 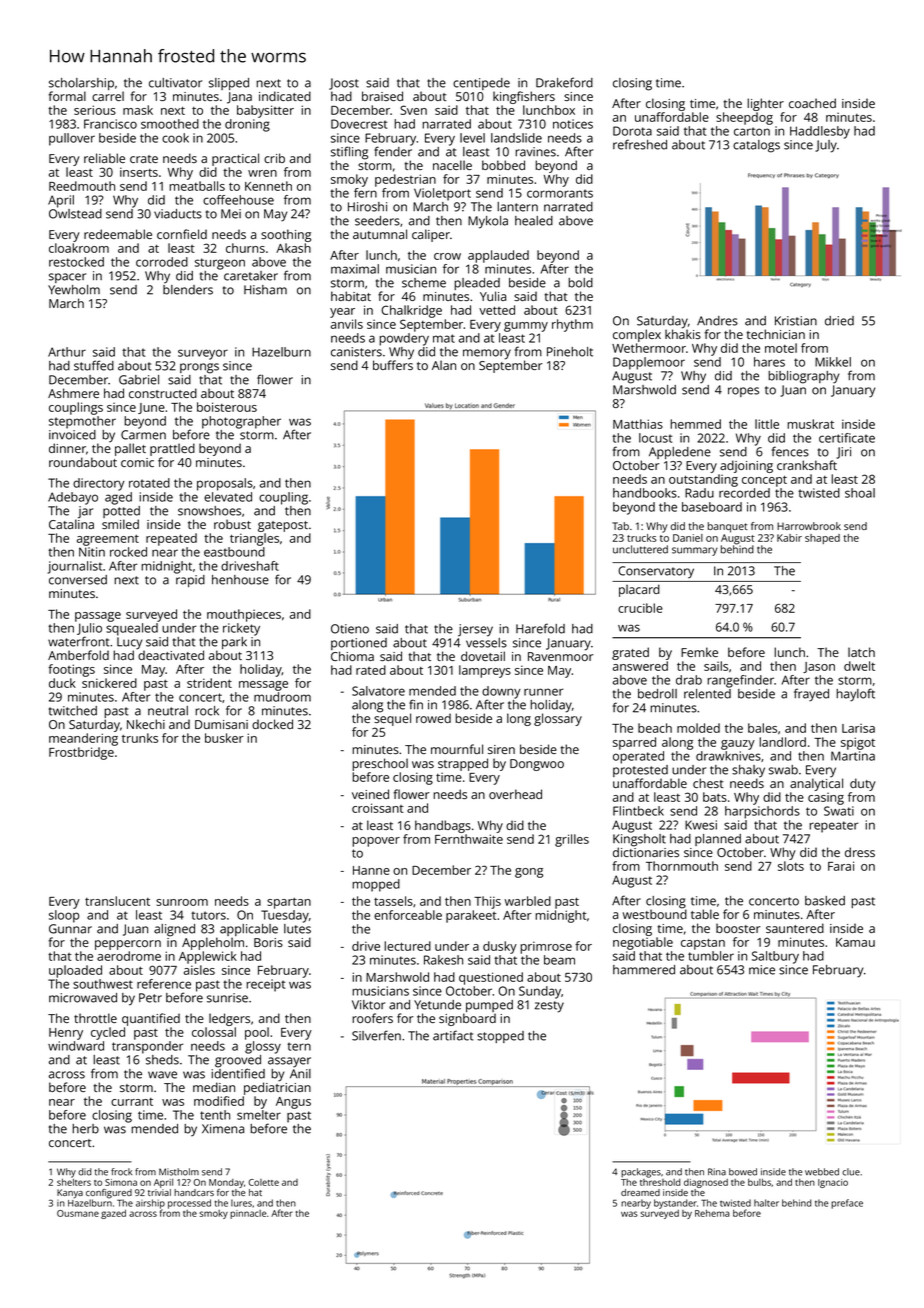 I want to click on pinnacle, so click(x=248, y=1214).
